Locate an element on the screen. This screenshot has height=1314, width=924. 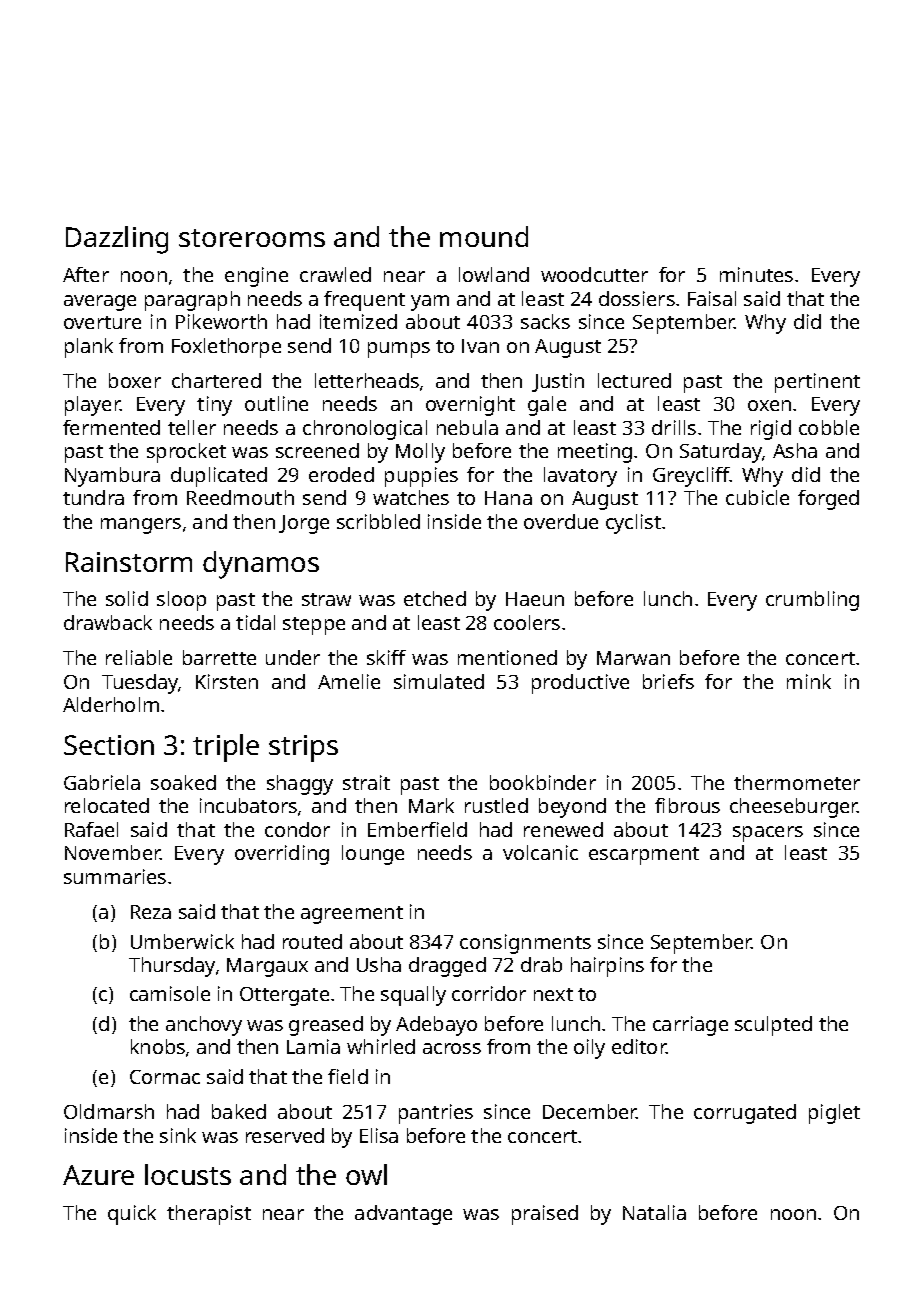
reserved is located at coordinates (285, 1135).
